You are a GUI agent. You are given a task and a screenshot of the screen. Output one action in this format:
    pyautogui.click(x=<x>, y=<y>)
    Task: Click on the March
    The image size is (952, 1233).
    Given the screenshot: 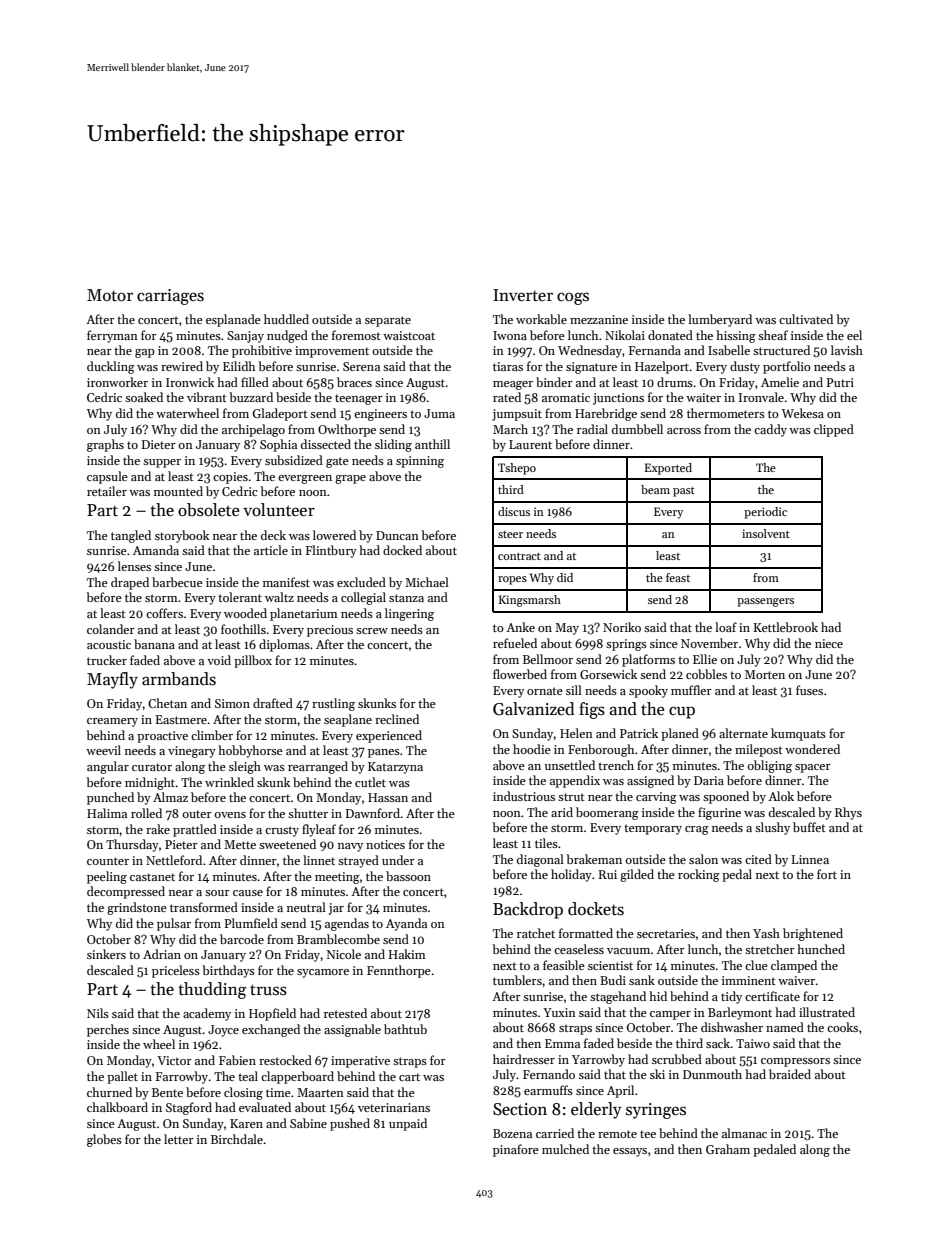 What is the action you would take?
    pyautogui.click(x=510, y=429)
